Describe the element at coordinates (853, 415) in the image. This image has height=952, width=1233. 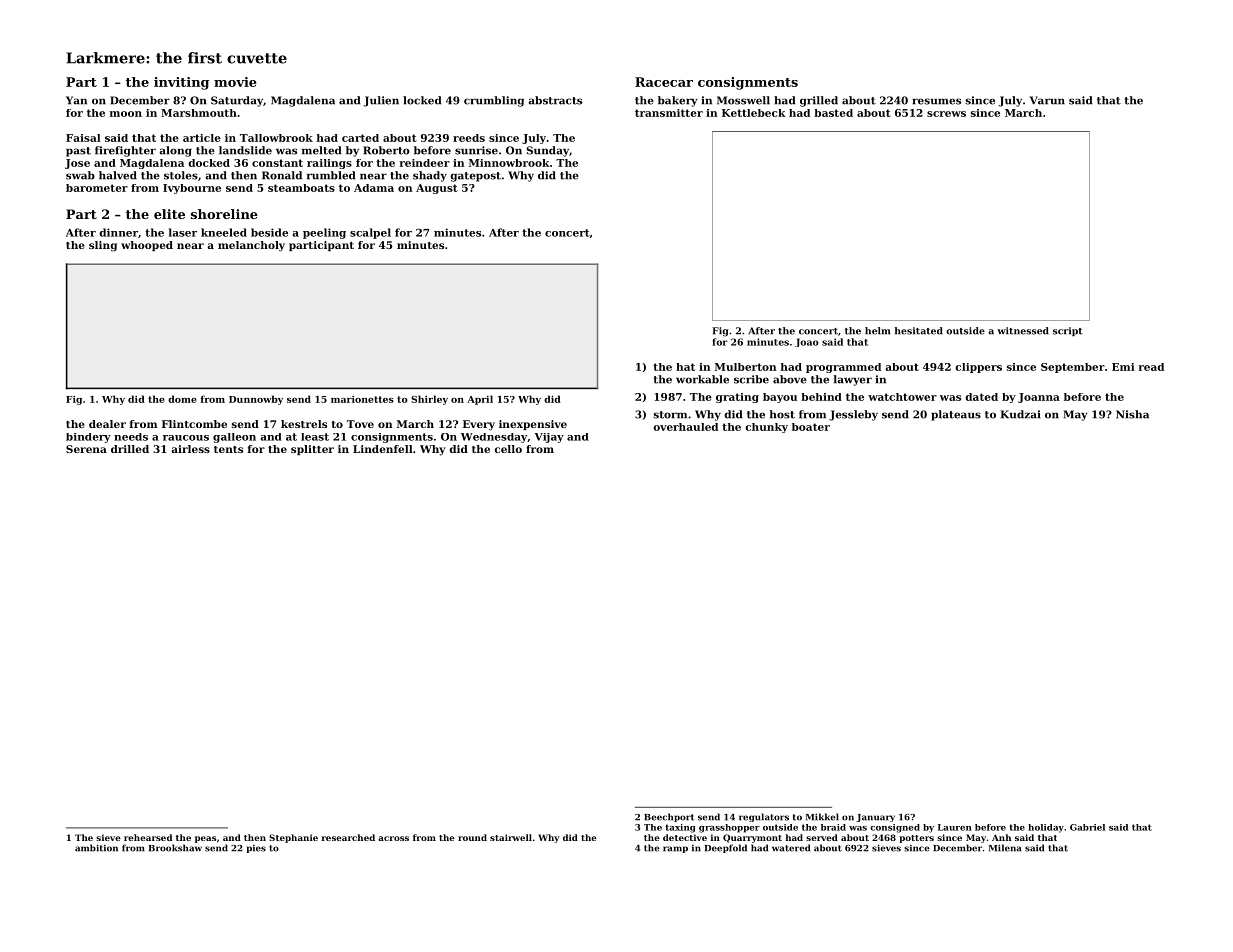
I see `Jessleby` at that location.
